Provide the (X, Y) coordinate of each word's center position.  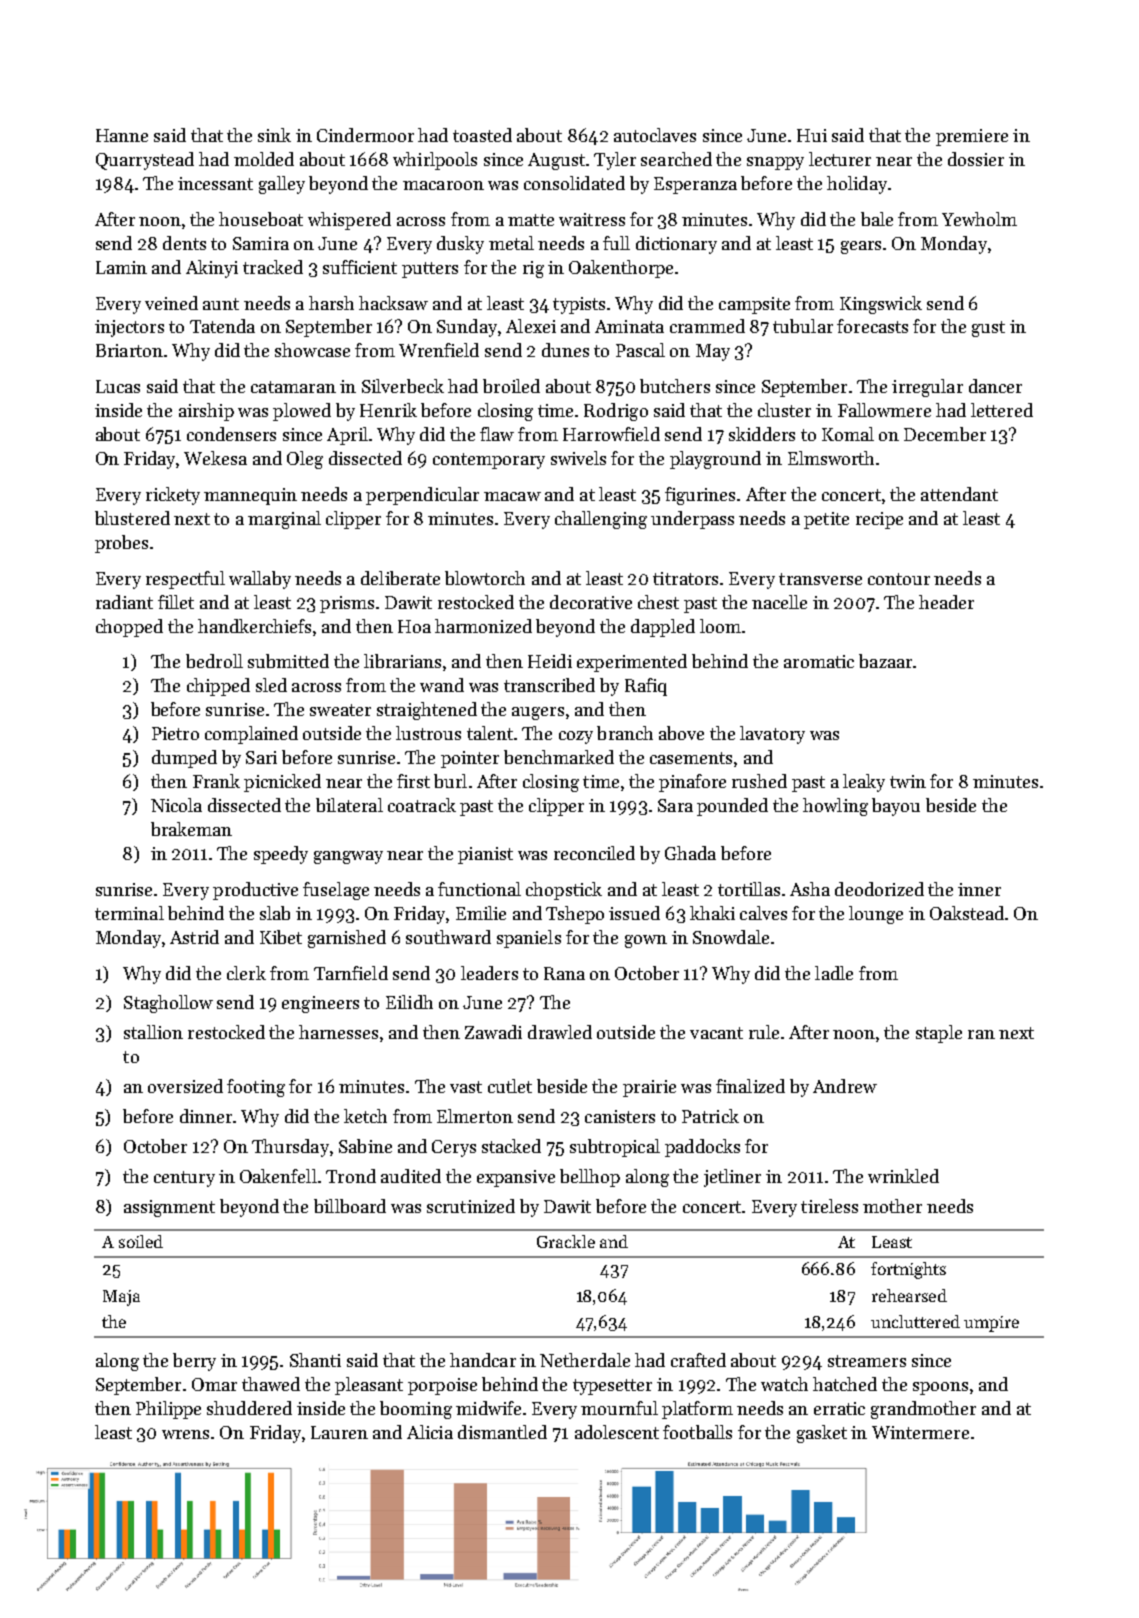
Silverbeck (403, 386)
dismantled (502, 1432)
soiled (141, 1241)
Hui (812, 135)
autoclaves (655, 135)
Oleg (305, 460)
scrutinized (471, 1206)
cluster (784, 410)
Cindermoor (365, 135)
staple (939, 1034)
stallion (153, 1032)
